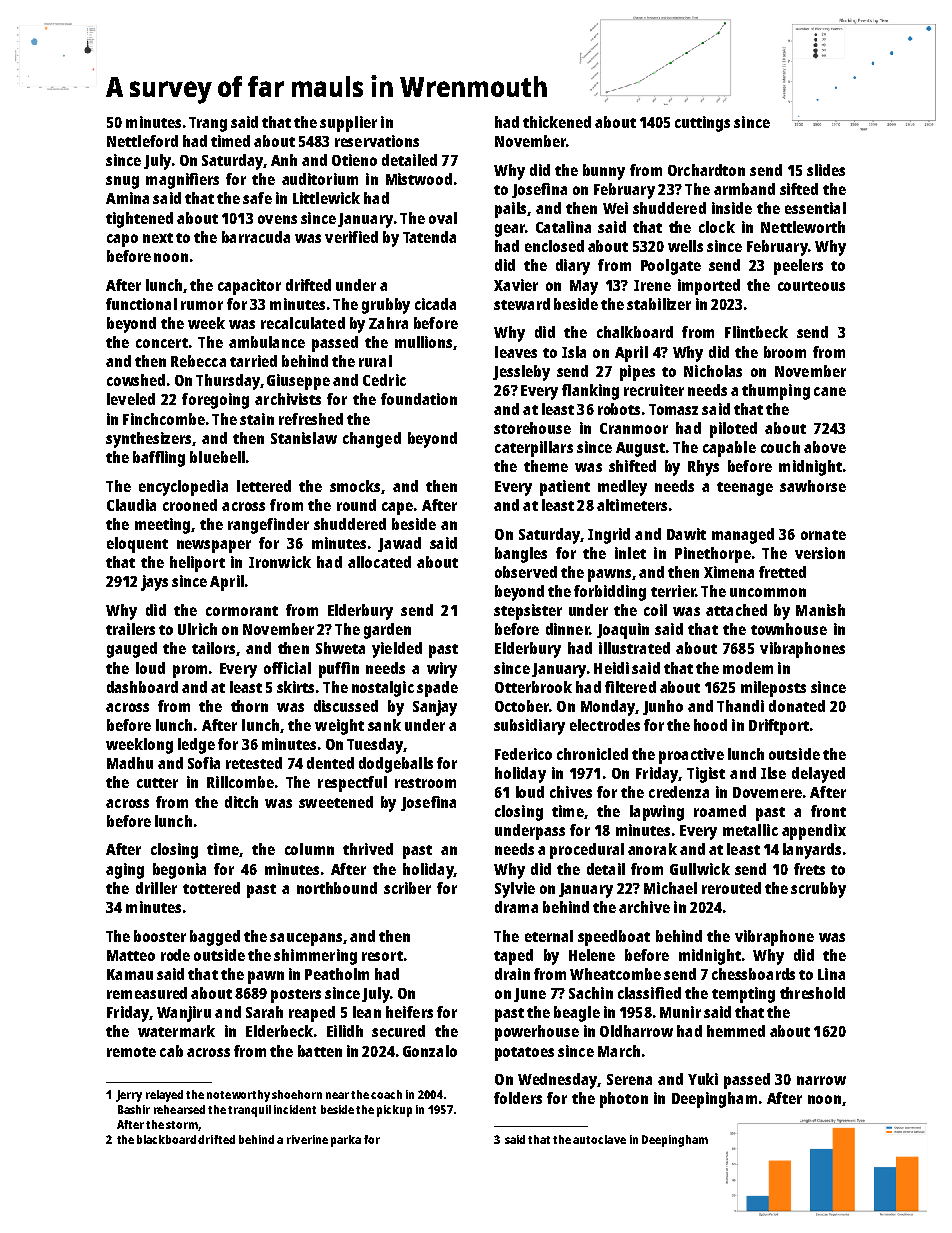 The height and width of the screenshot is (1233, 952). I want to click on cuttings, so click(702, 124).
